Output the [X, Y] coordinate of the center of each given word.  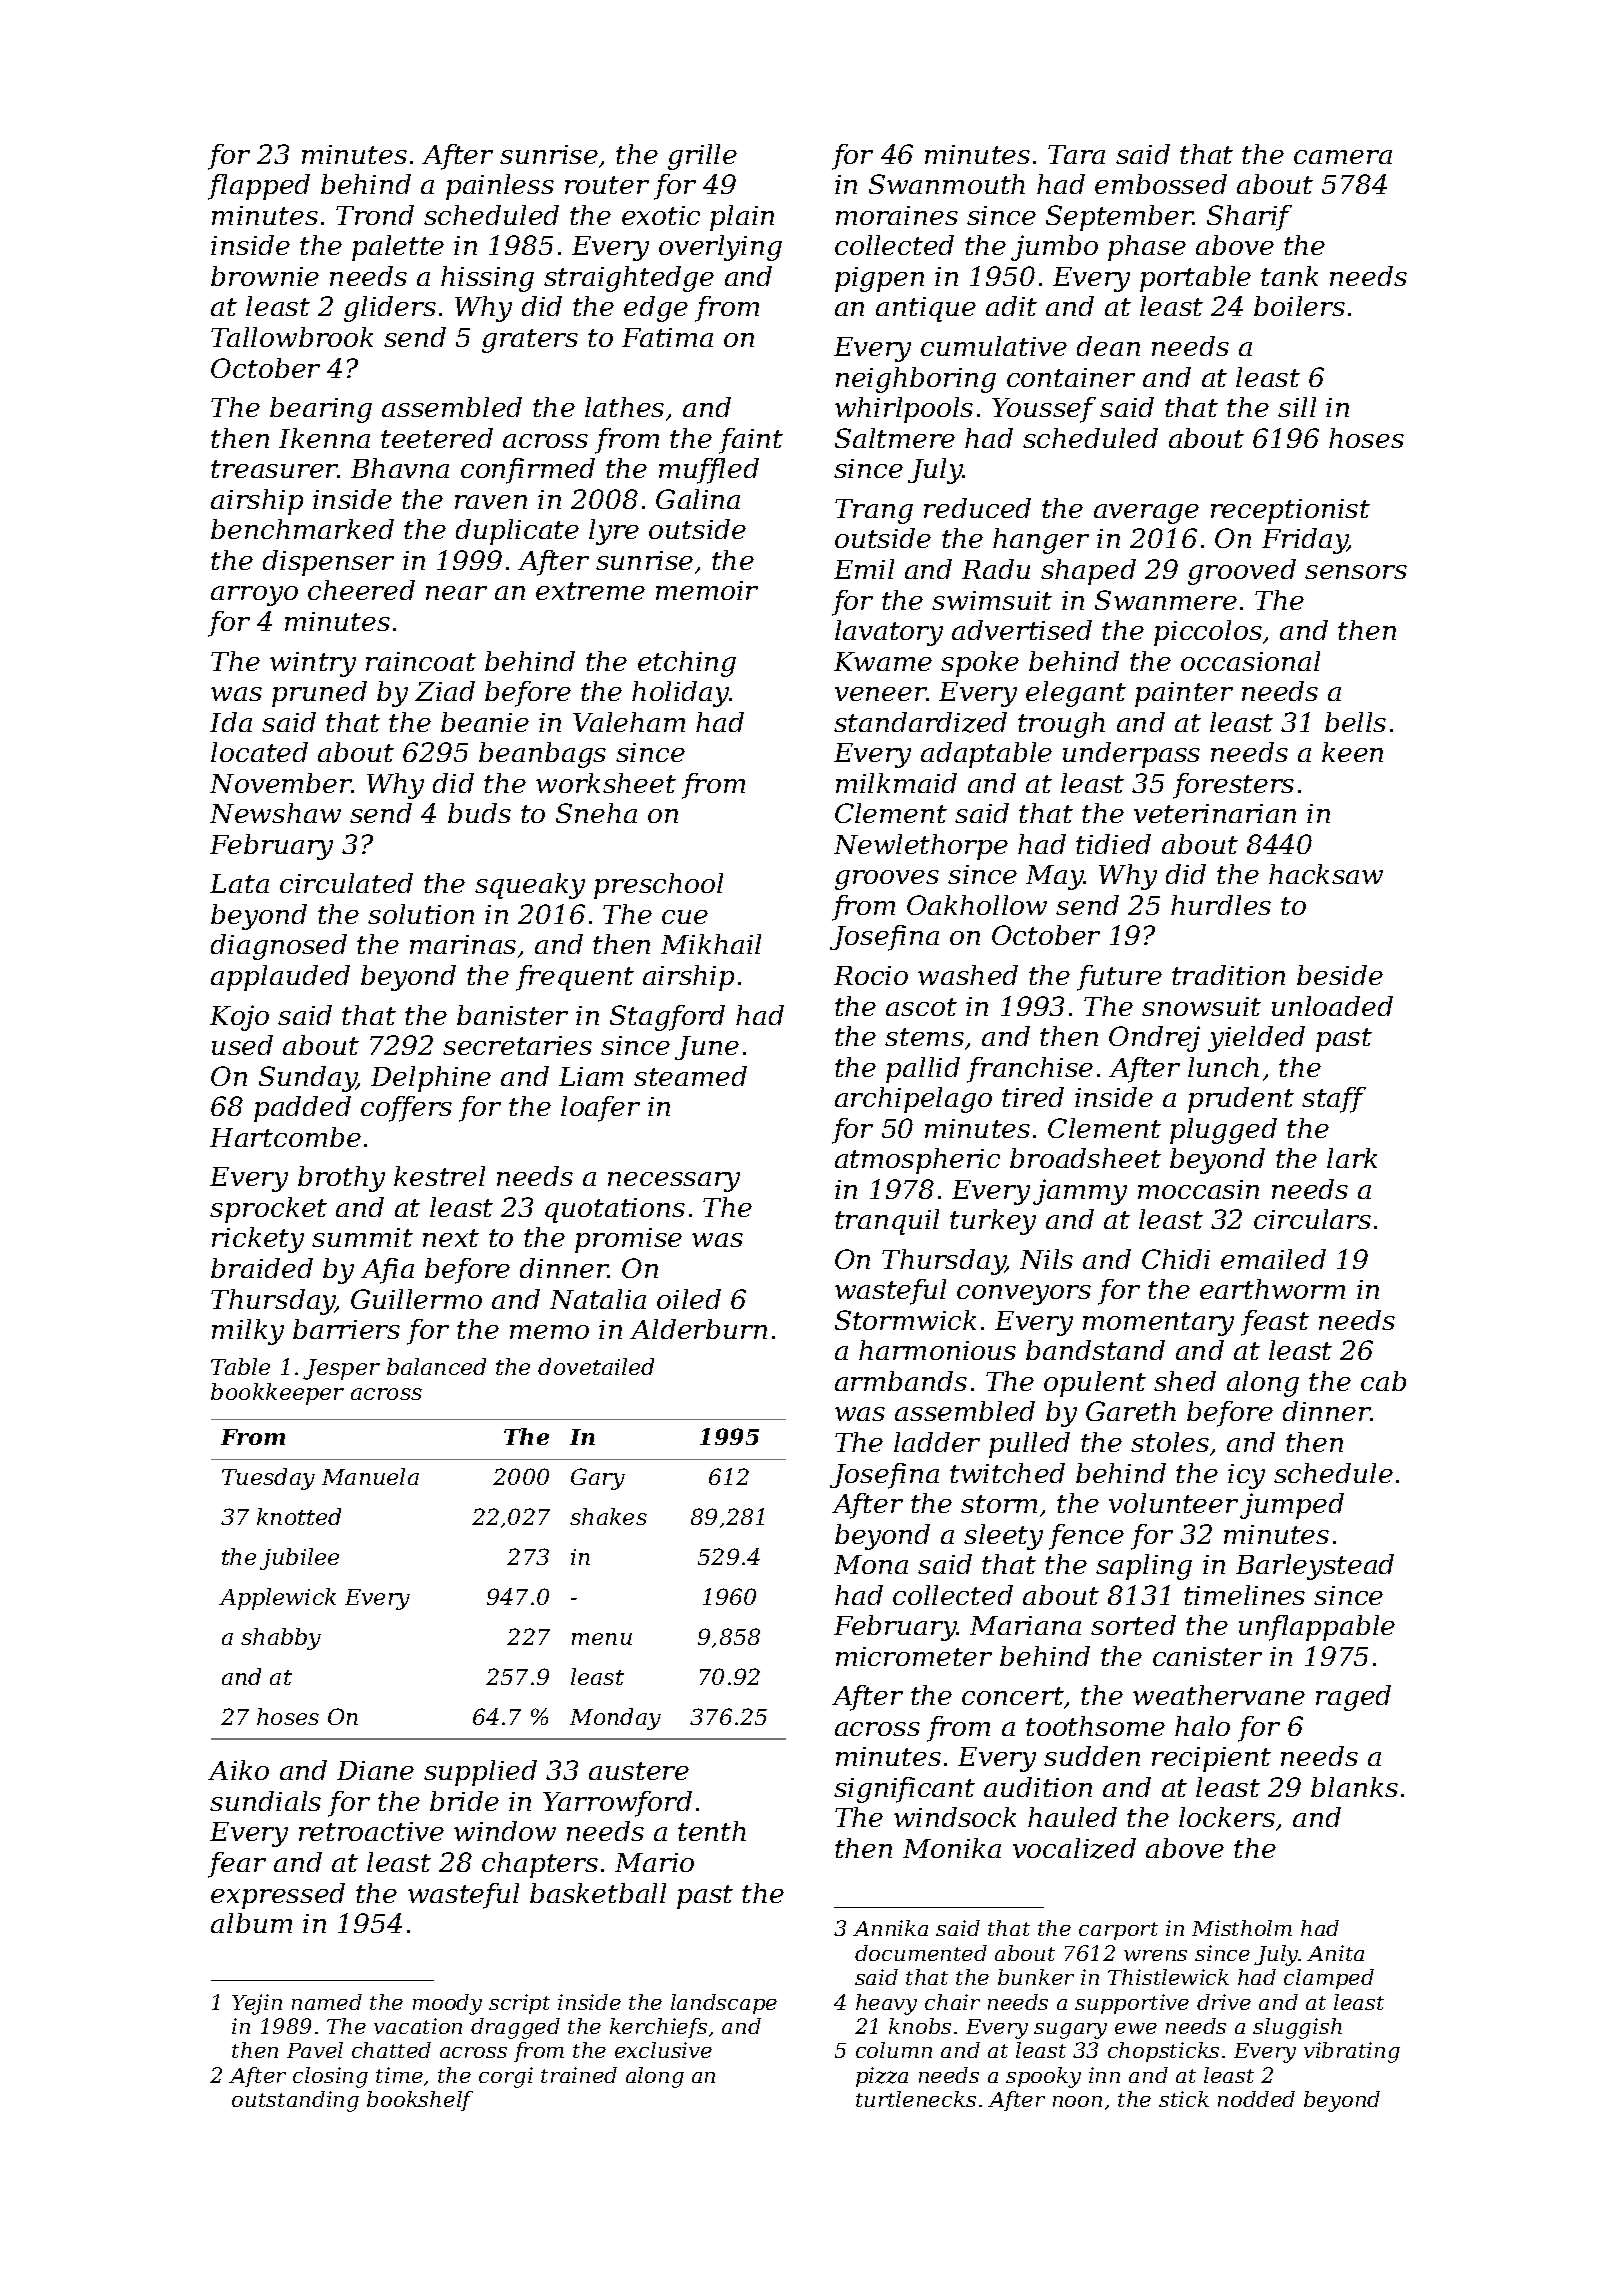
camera [1343, 157]
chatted [391, 2050]
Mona [871, 1564]
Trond [375, 215]
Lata [239, 883]
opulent [1095, 1384]
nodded [1256, 2099]
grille [702, 157]
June [707, 1048]
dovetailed [596, 1366]
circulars [1312, 1219]
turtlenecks [916, 2099]
